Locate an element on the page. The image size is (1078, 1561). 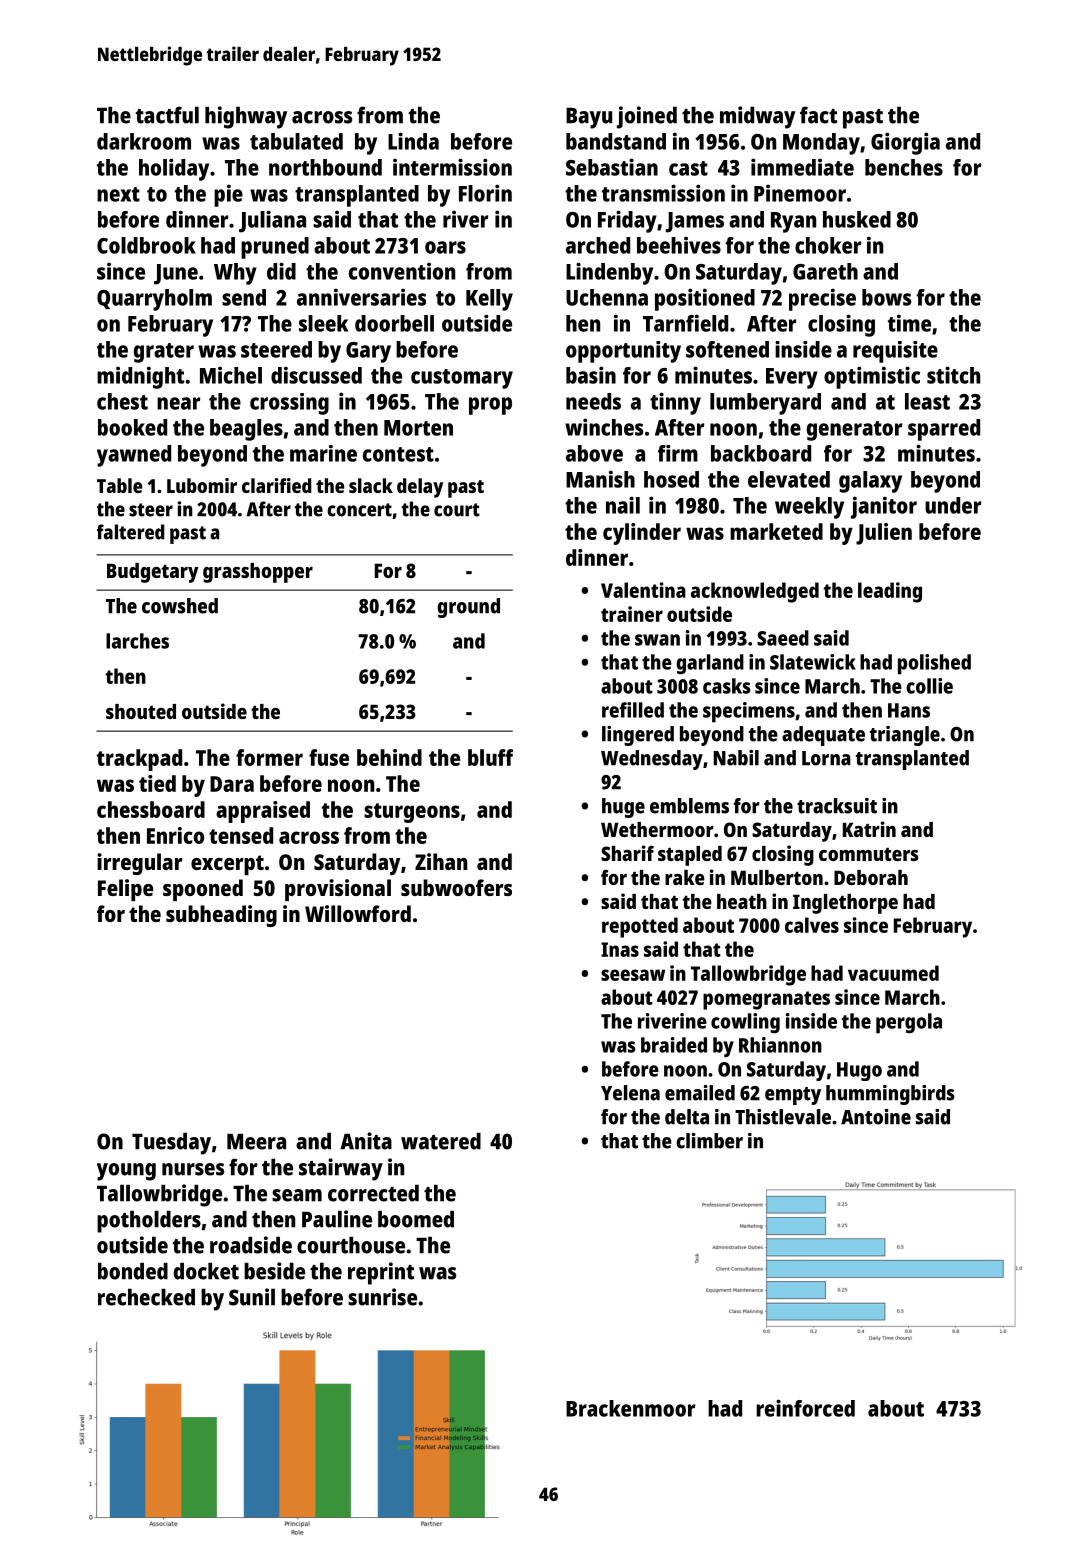
hummingbirds is located at coordinates (890, 1095).
